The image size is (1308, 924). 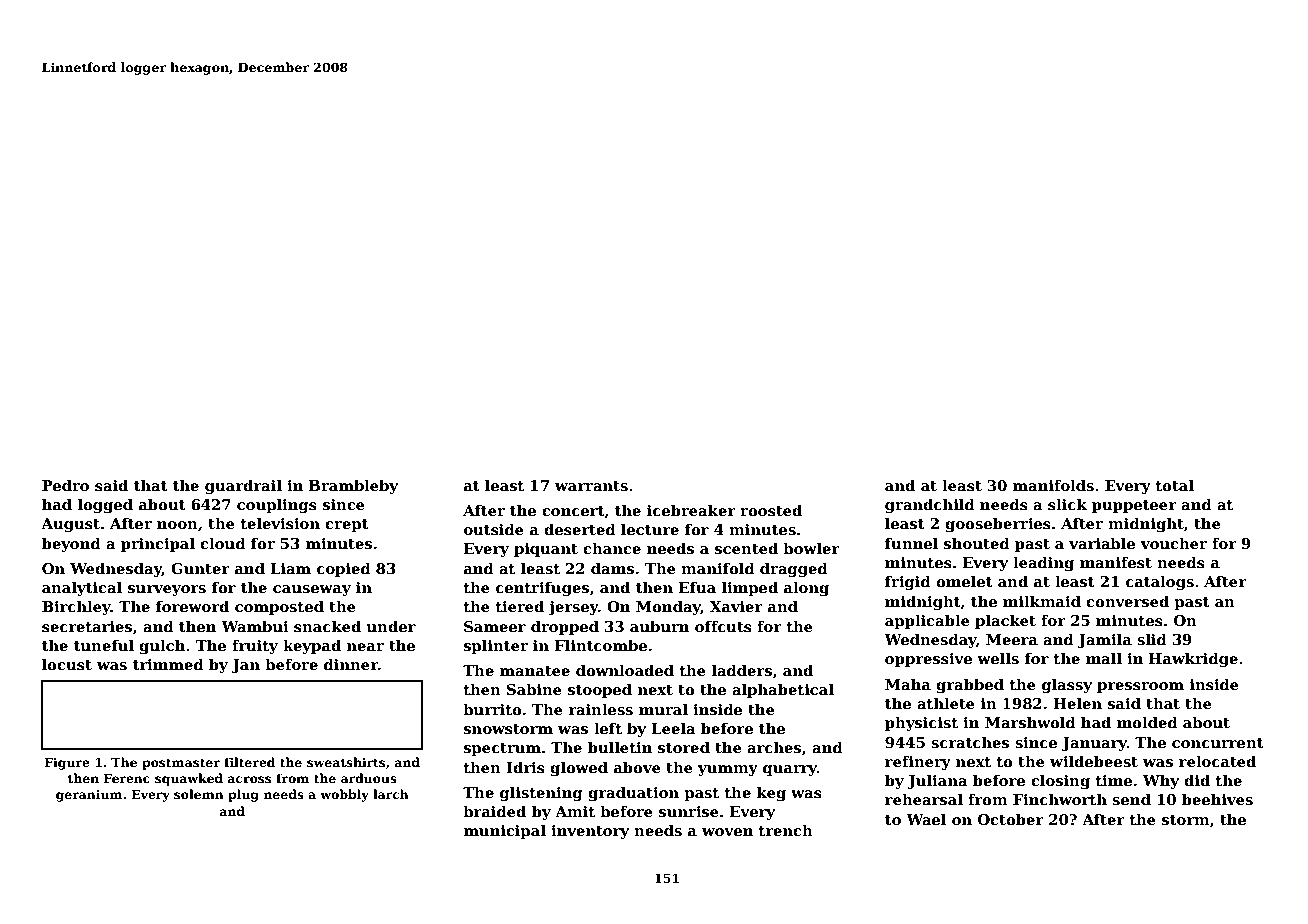 I want to click on left, so click(x=608, y=728).
